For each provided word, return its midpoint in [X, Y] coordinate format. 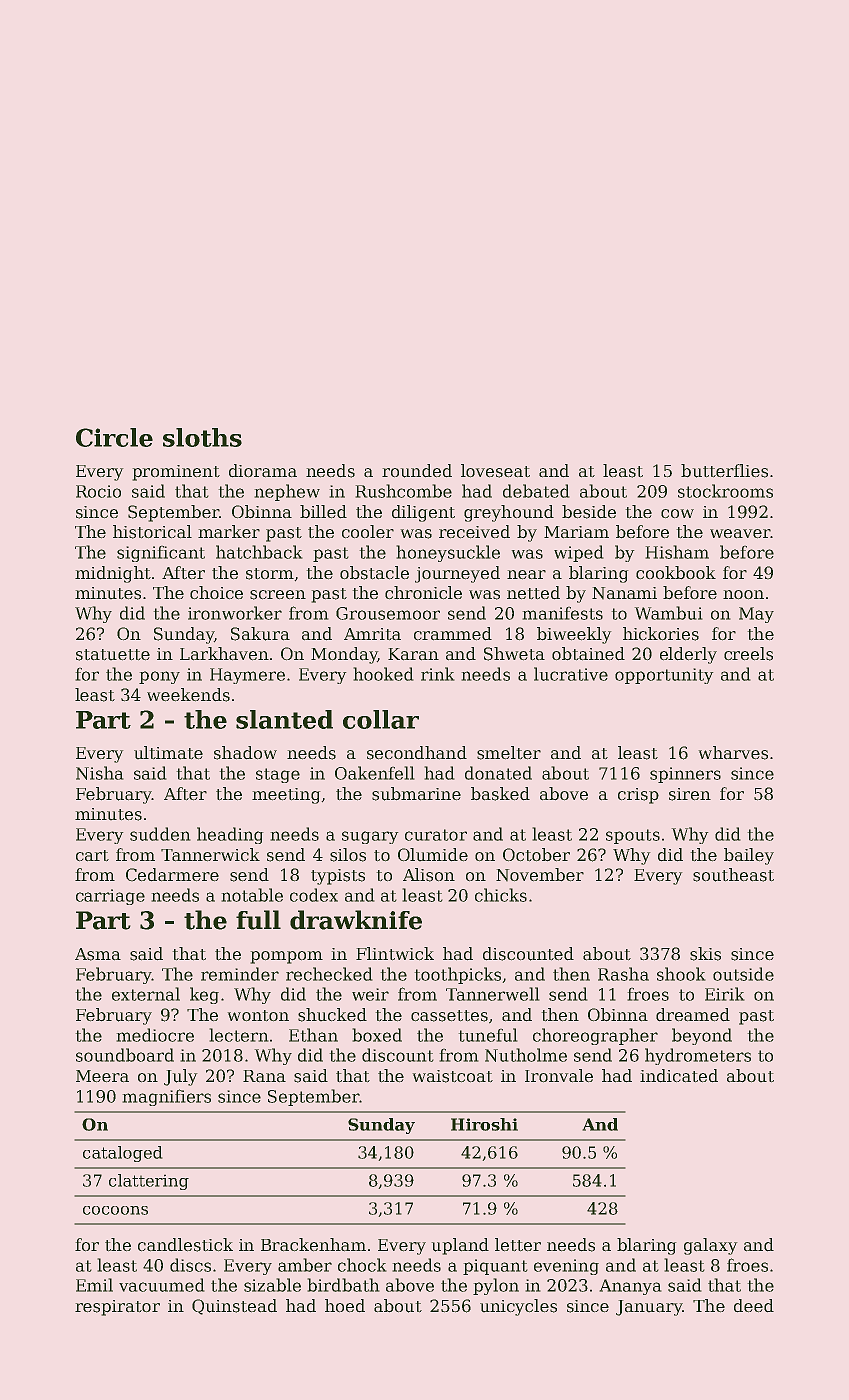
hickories [661, 634]
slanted [284, 719]
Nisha [100, 773]
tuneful [488, 1035]
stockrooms [725, 491]
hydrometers [698, 1056]
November [540, 875]
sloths [202, 437]
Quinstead [234, 1307]
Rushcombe [403, 491]
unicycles [518, 1307]
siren [690, 794]
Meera [102, 1076]
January [649, 1308]
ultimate [168, 753]
